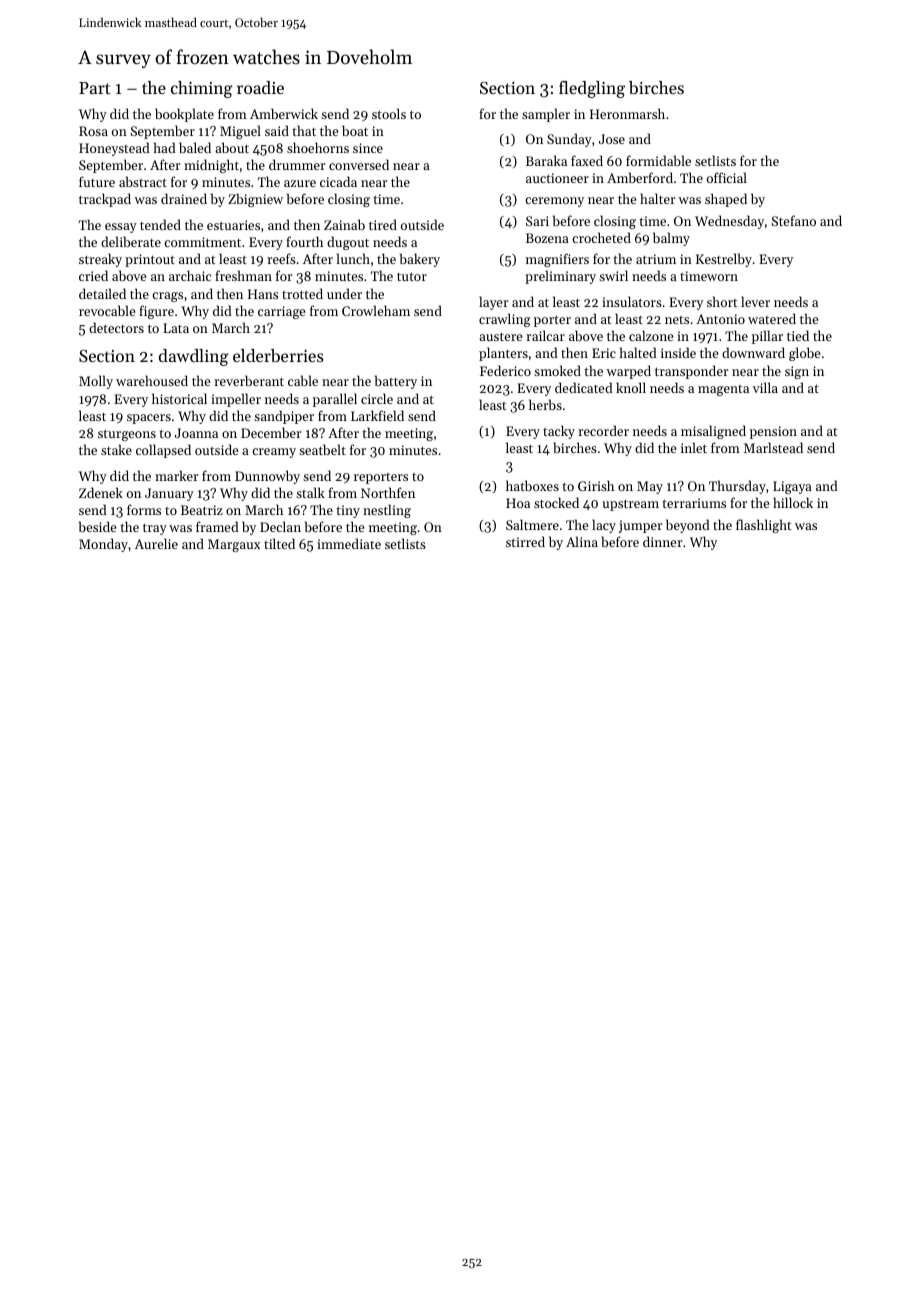 The width and height of the document is (924, 1308). I want to click on stirred, so click(525, 541).
